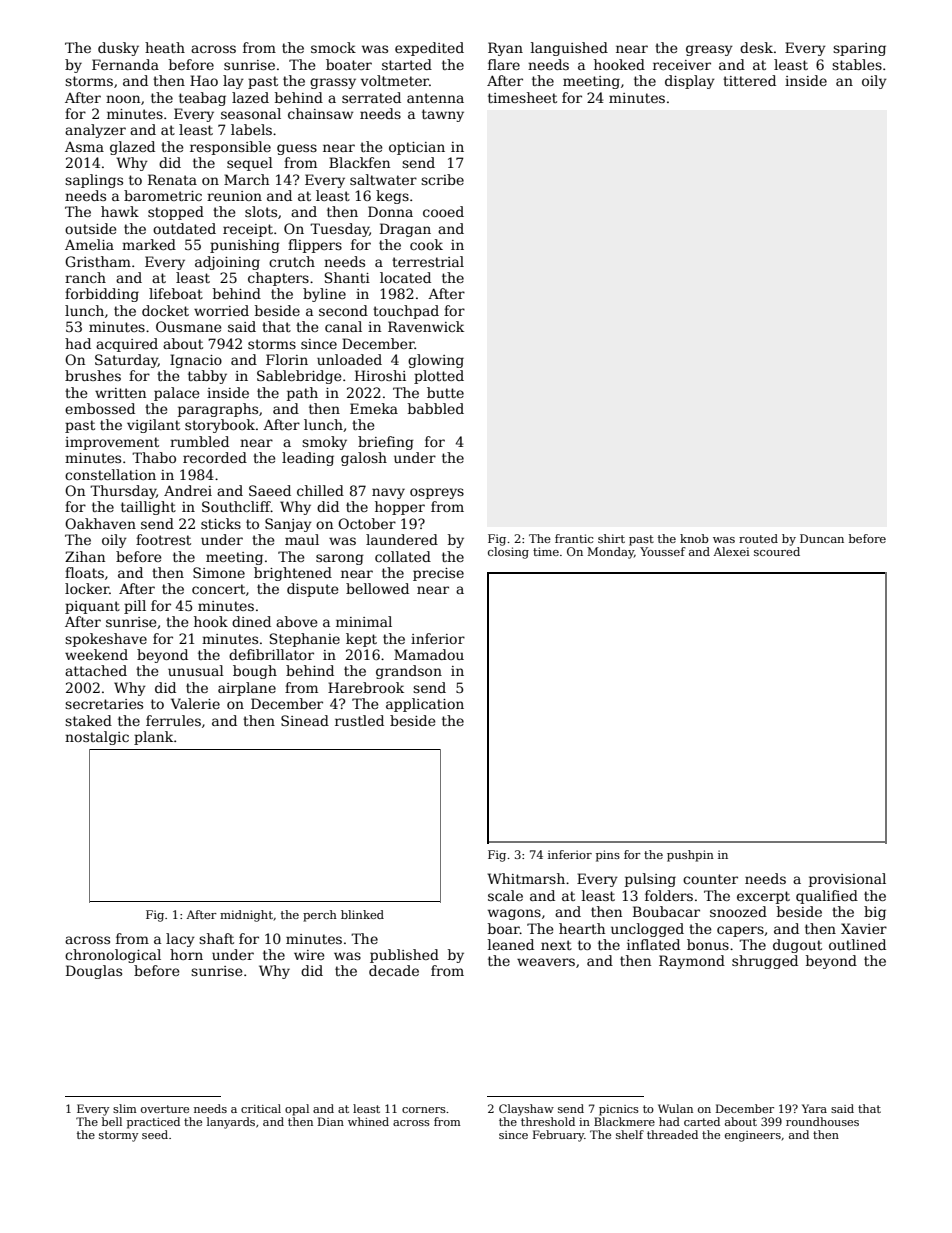  I want to click on chronological, so click(113, 956).
